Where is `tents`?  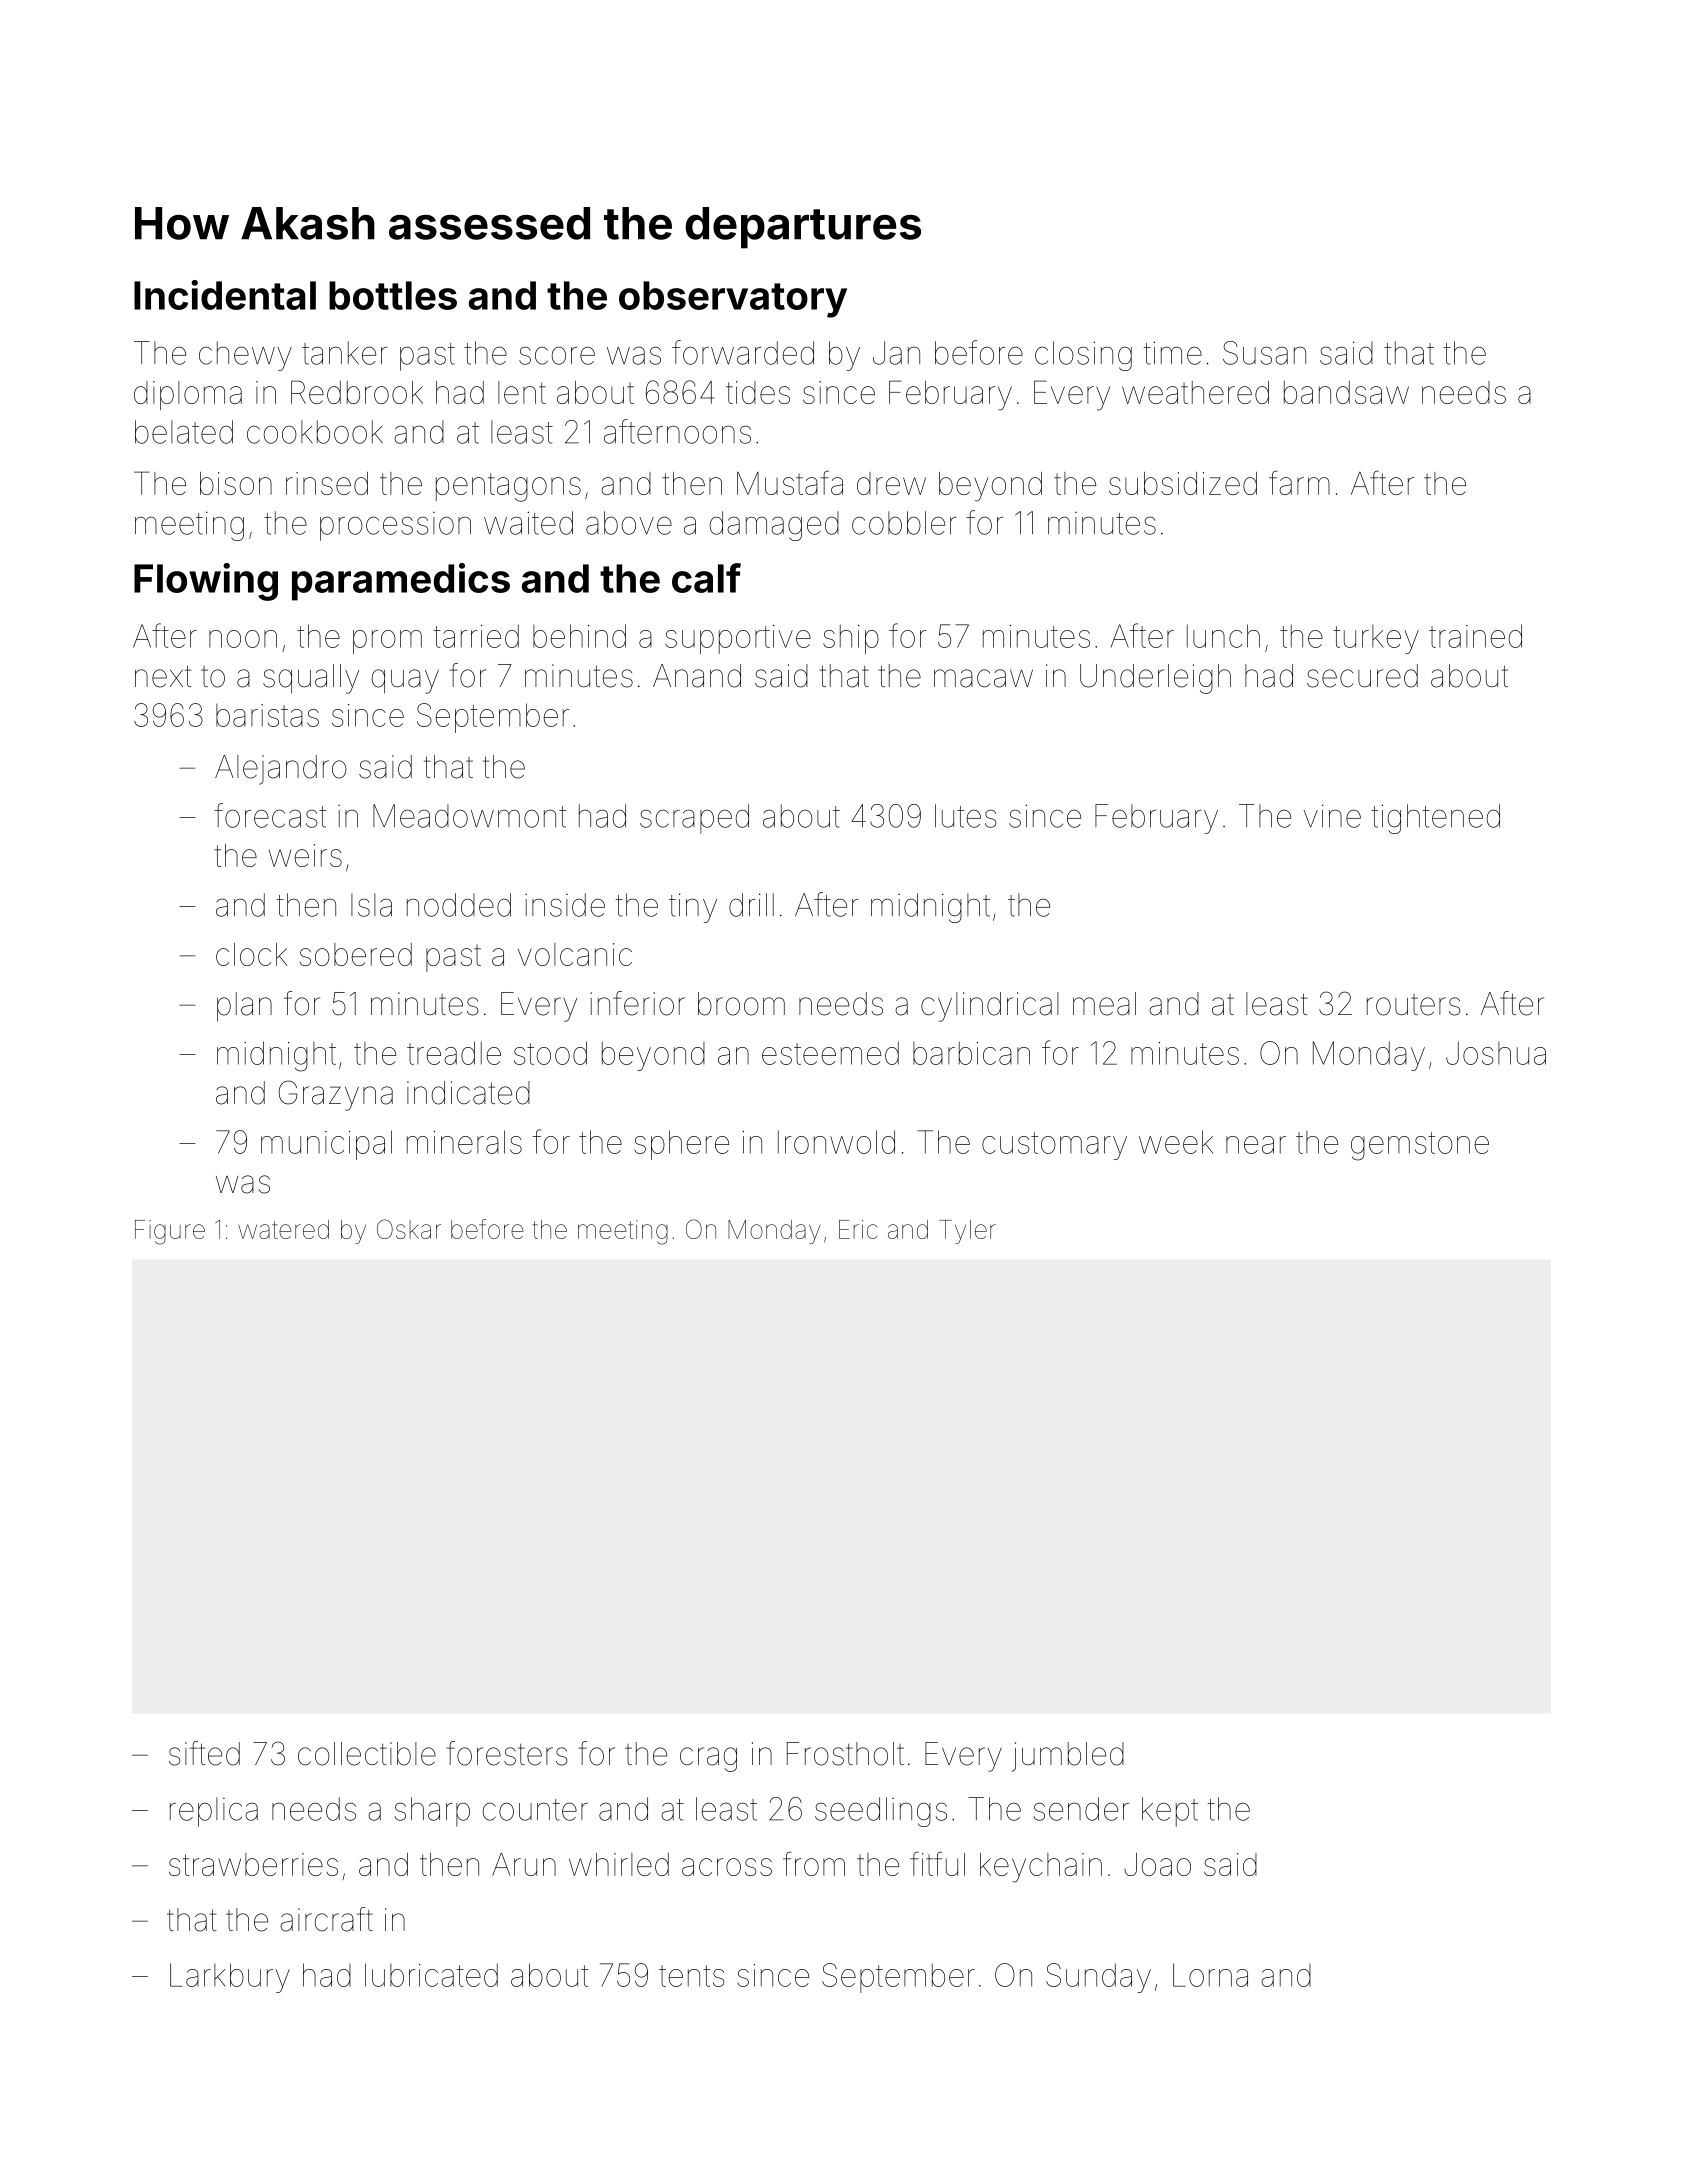
tents is located at coordinates (692, 1976).
